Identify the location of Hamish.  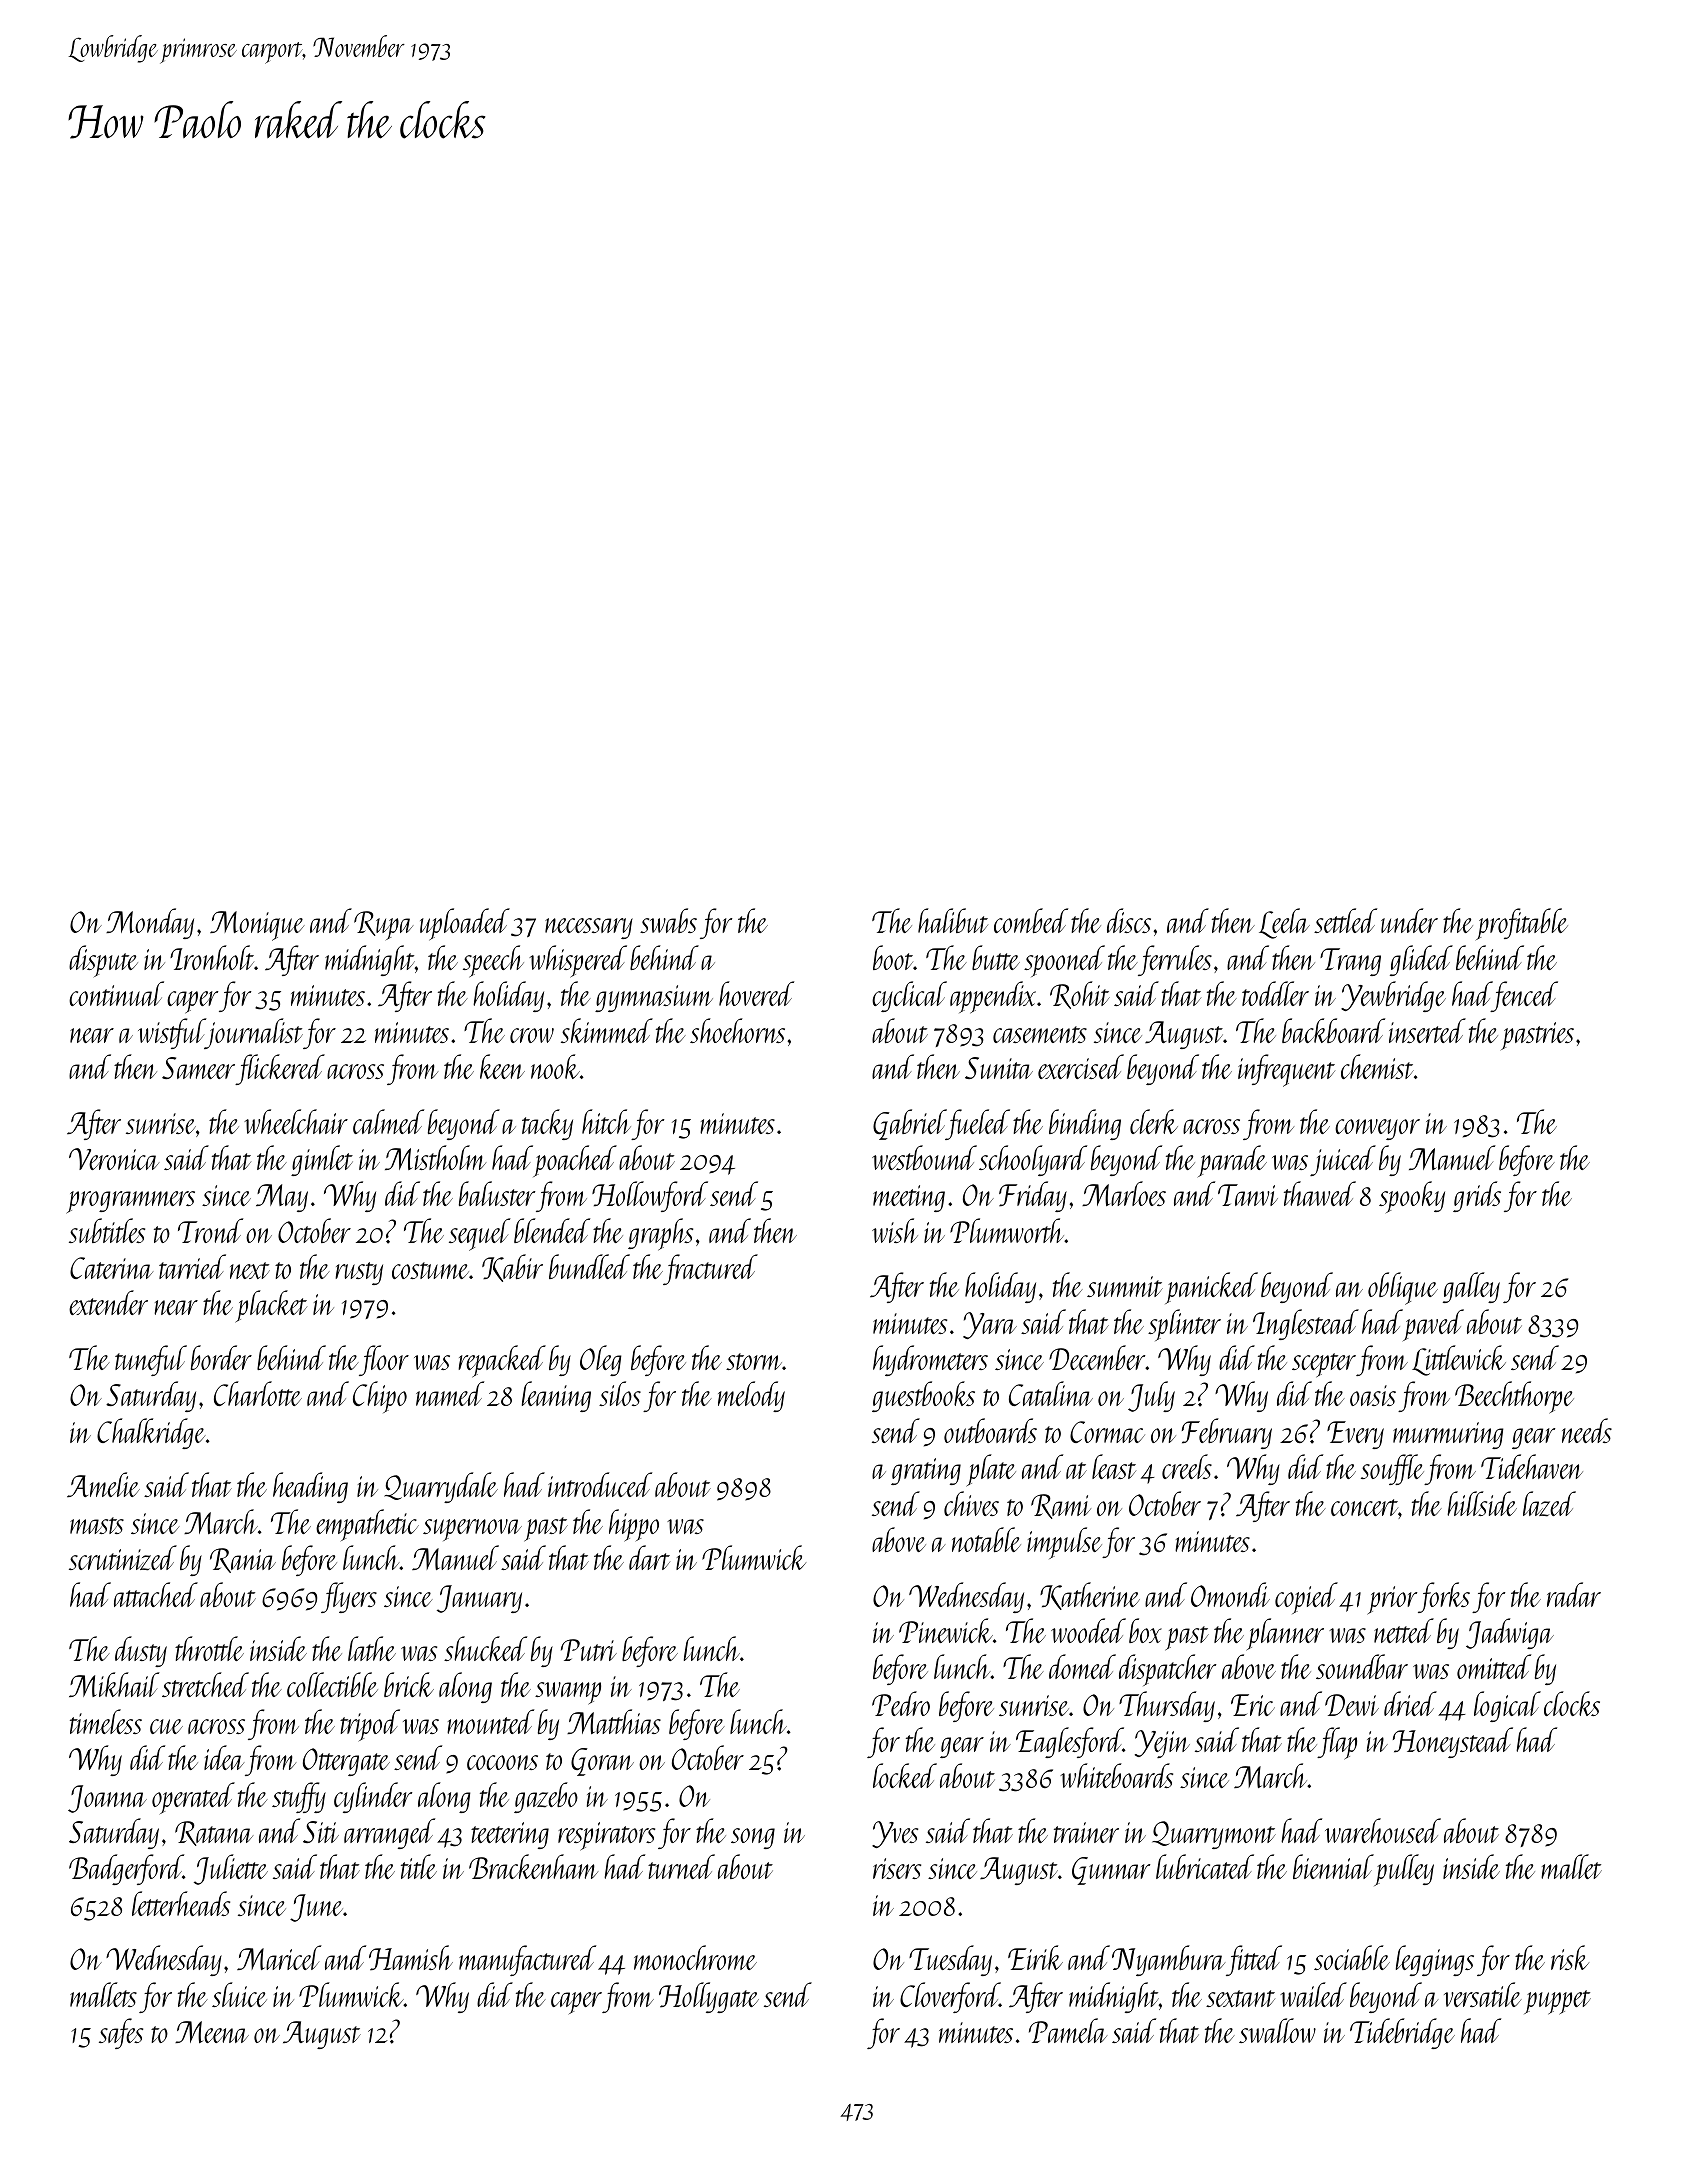
(411, 1958).
